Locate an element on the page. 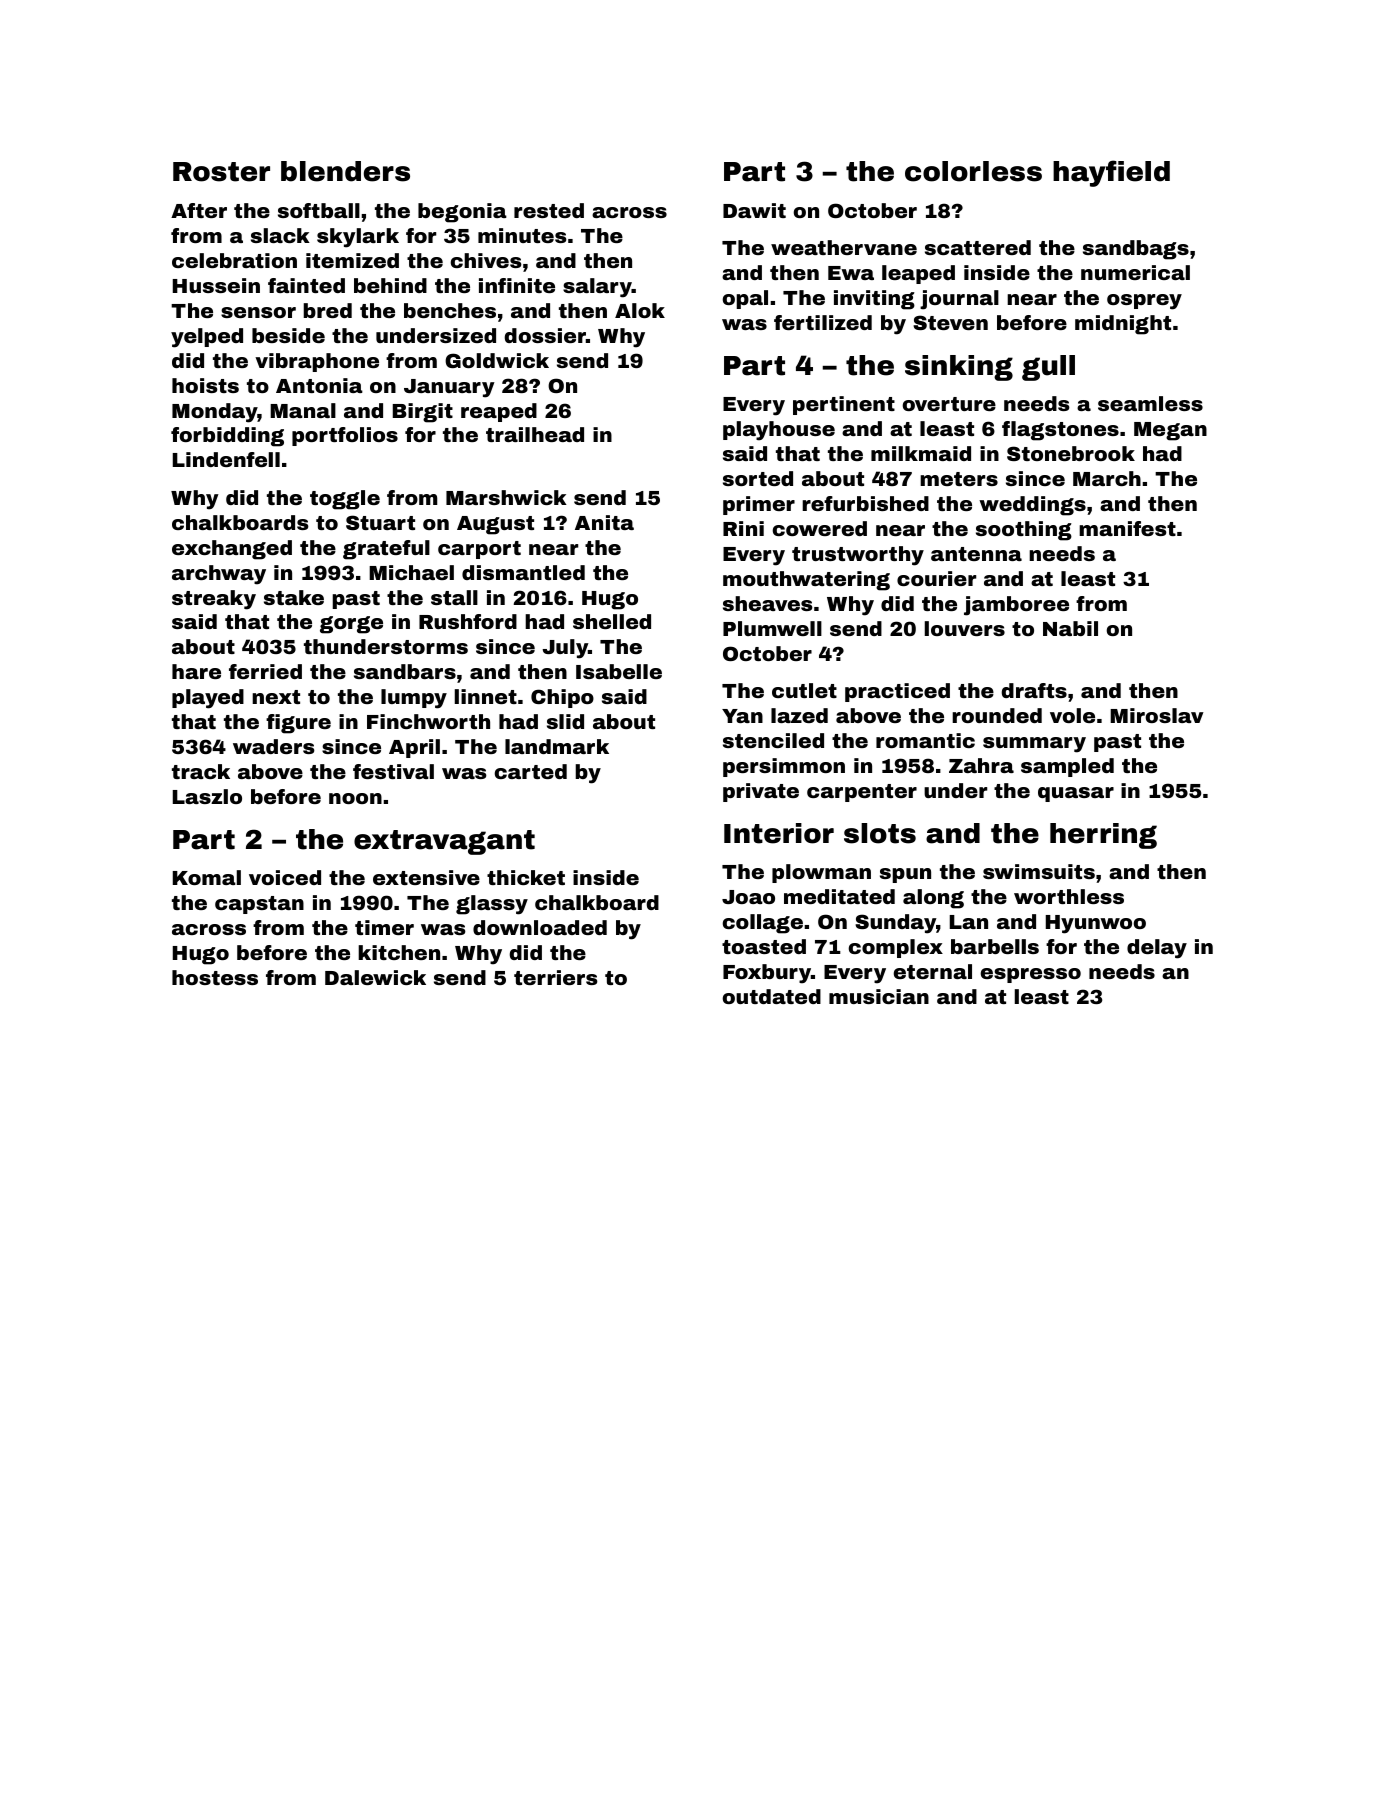 The image size is (1390, 1799). Komal is located at coordinates (207, 877).
